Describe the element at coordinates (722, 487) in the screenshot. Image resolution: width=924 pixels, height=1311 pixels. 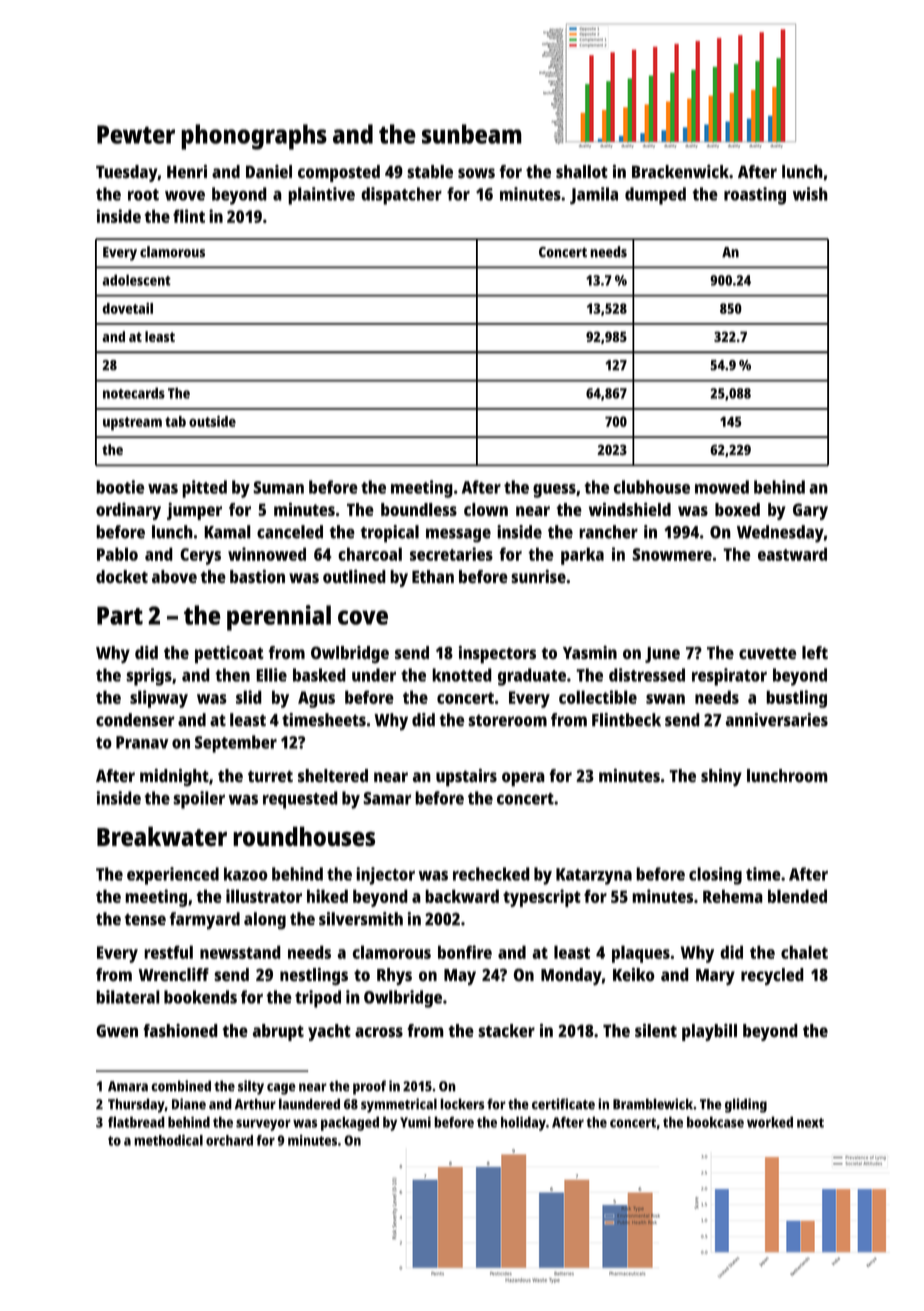
I see `mowed` at that location.
